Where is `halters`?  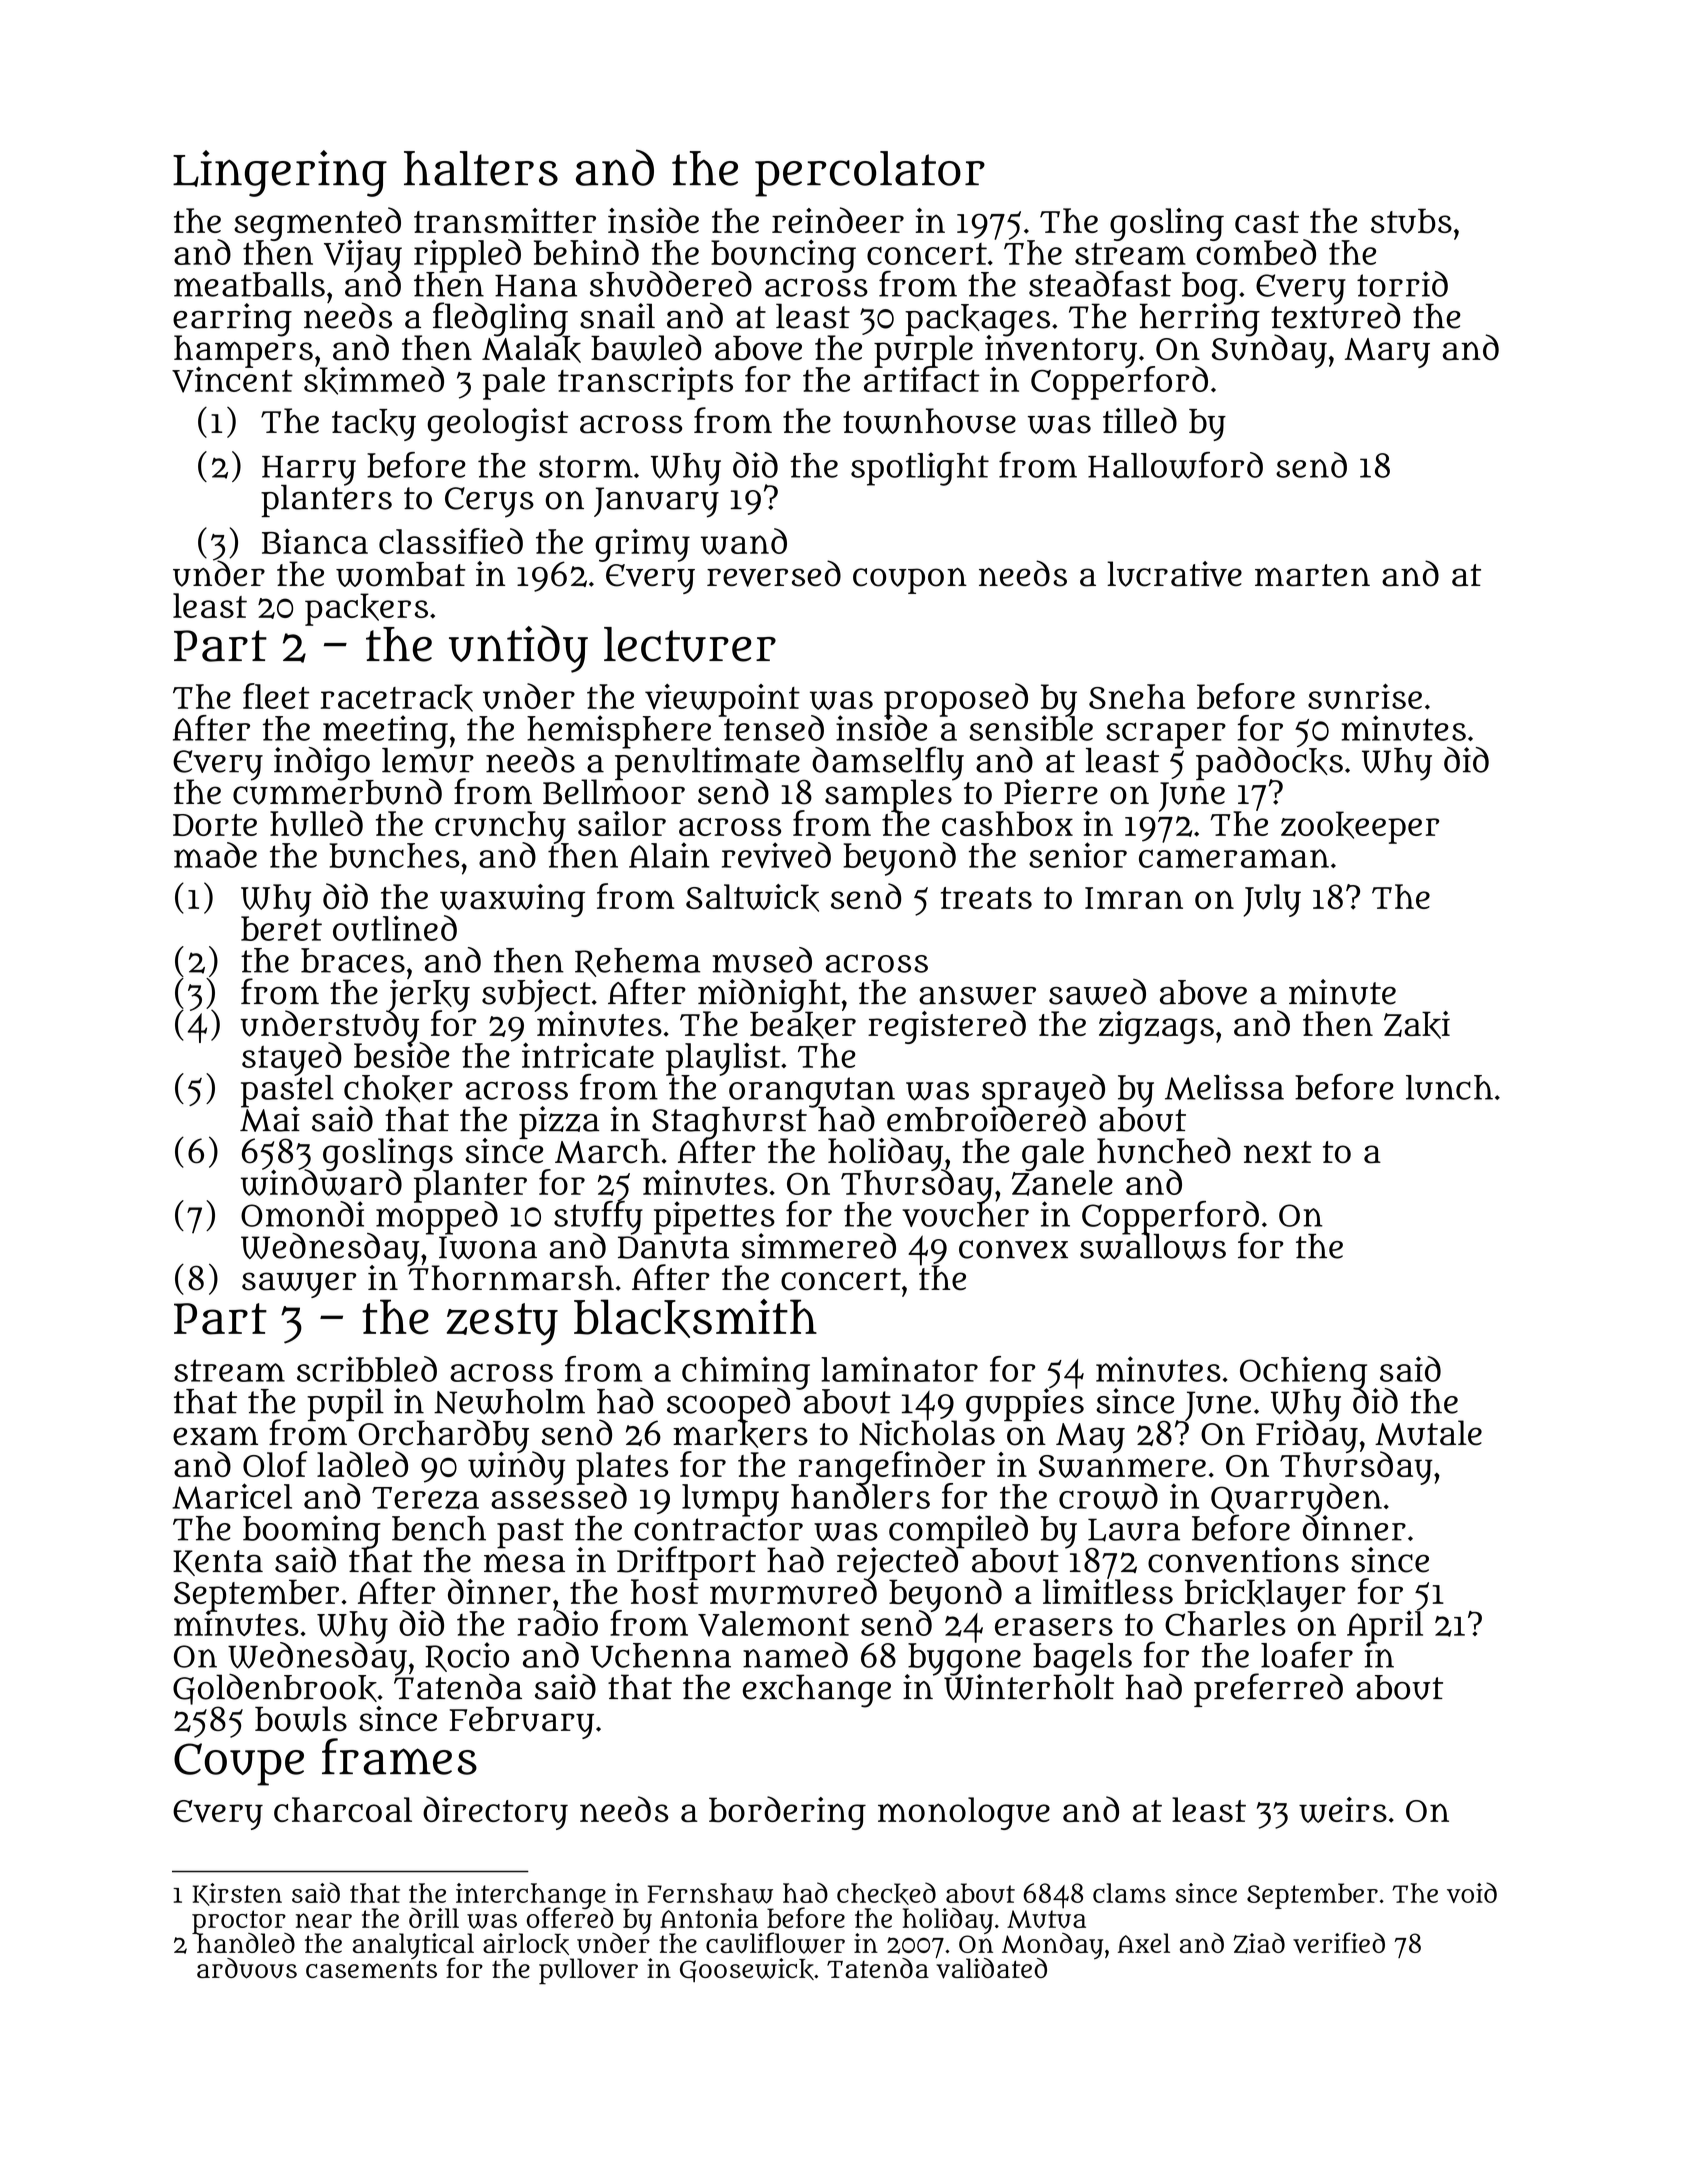 halters is located at coordinates (481, 168).
